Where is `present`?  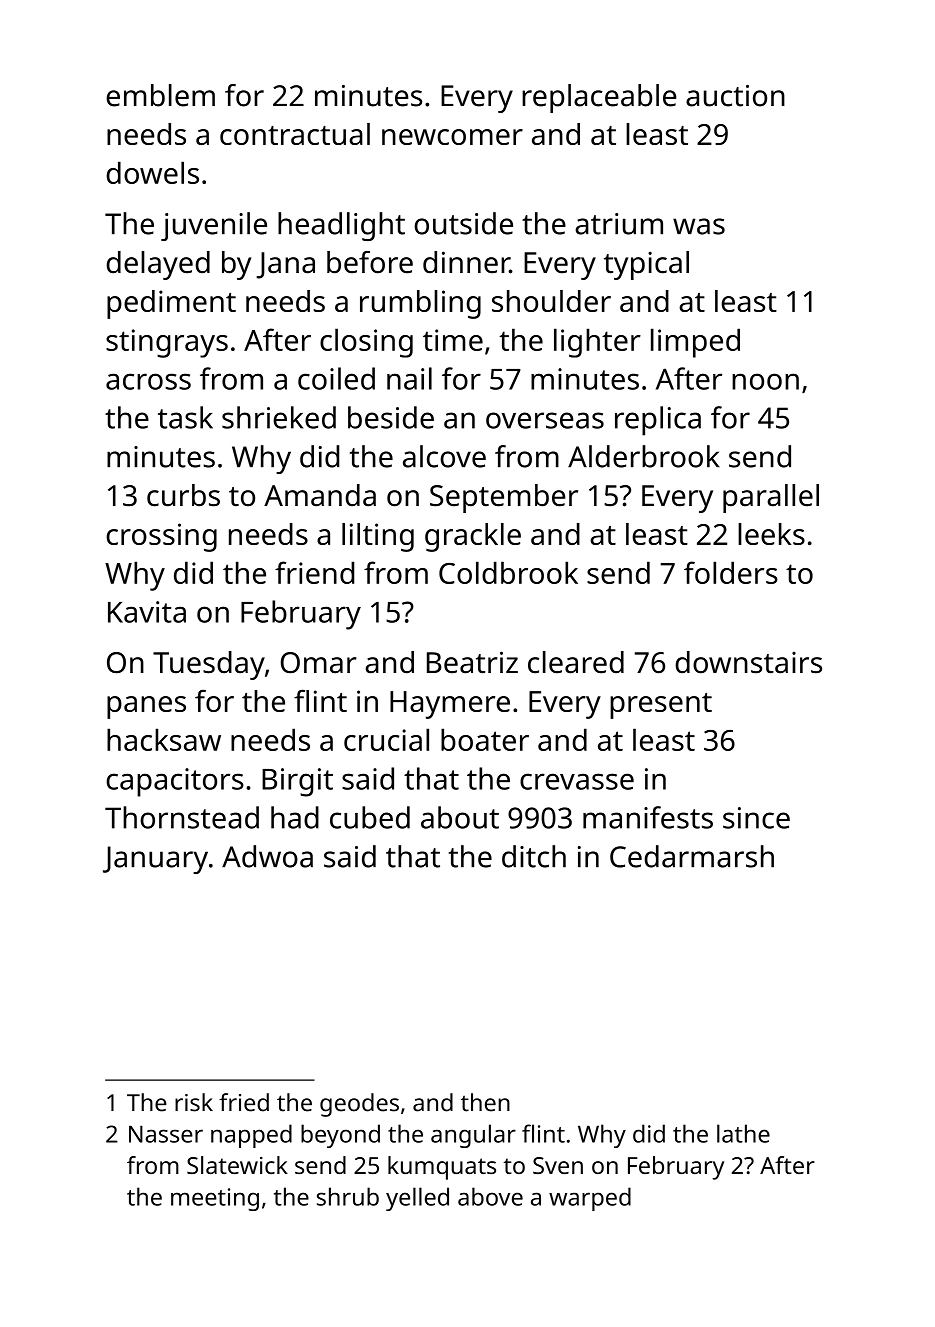 present is located at coordinates (661, 706).
